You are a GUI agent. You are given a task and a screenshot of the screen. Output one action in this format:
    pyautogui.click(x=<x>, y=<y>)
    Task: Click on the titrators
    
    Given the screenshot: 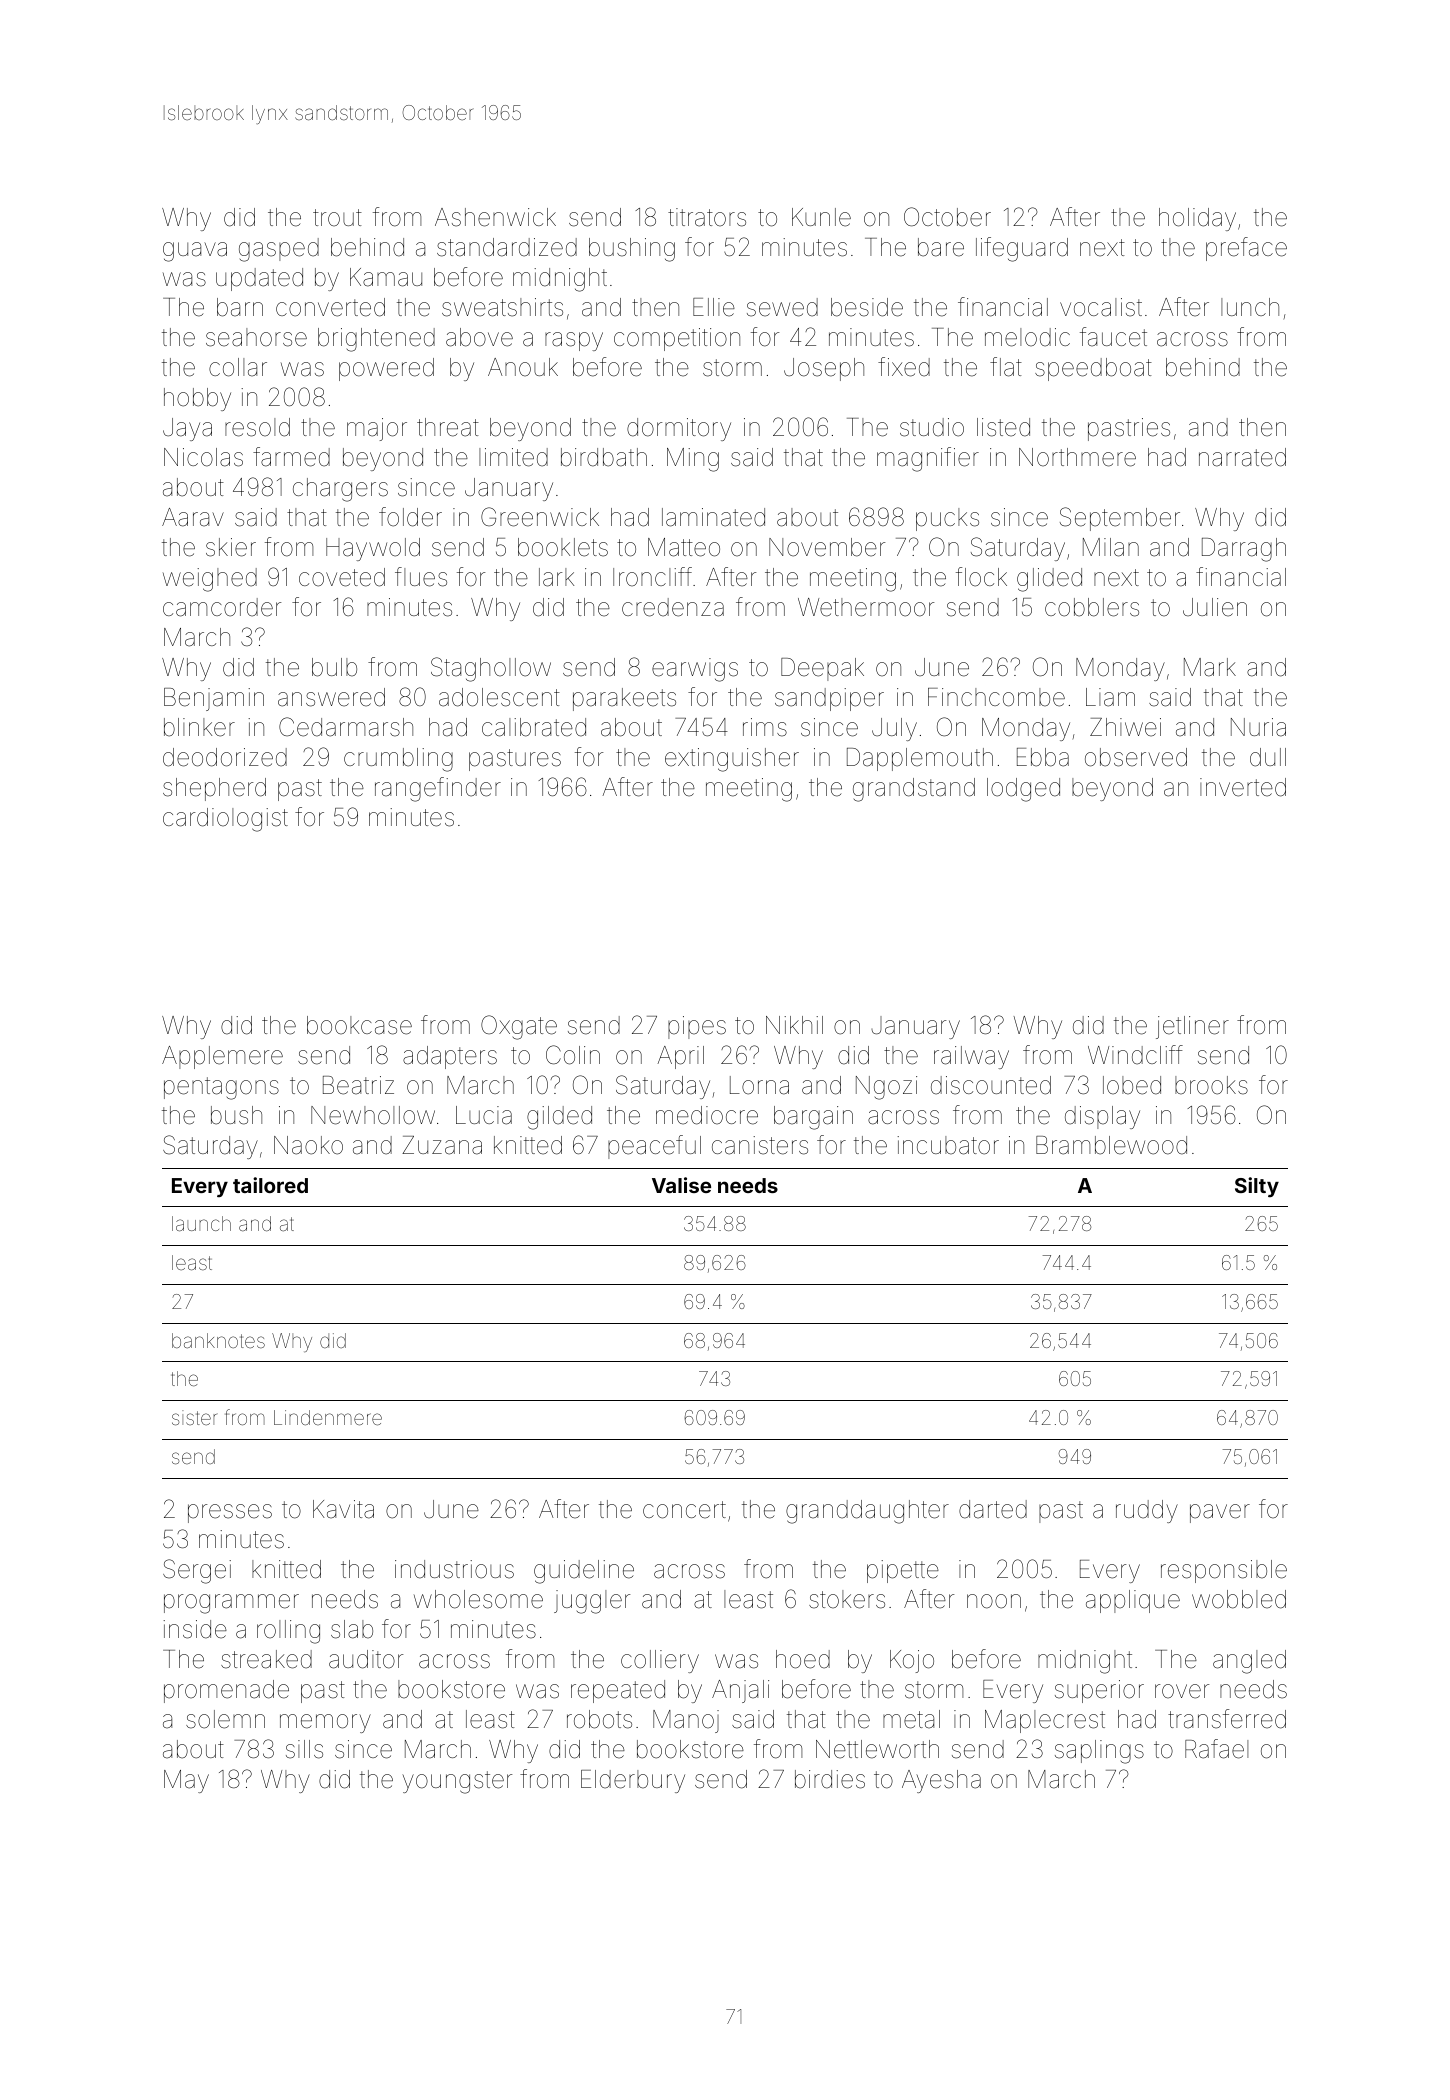 What is the action you would take?
    pyautogui.click(x=707, y=217)
